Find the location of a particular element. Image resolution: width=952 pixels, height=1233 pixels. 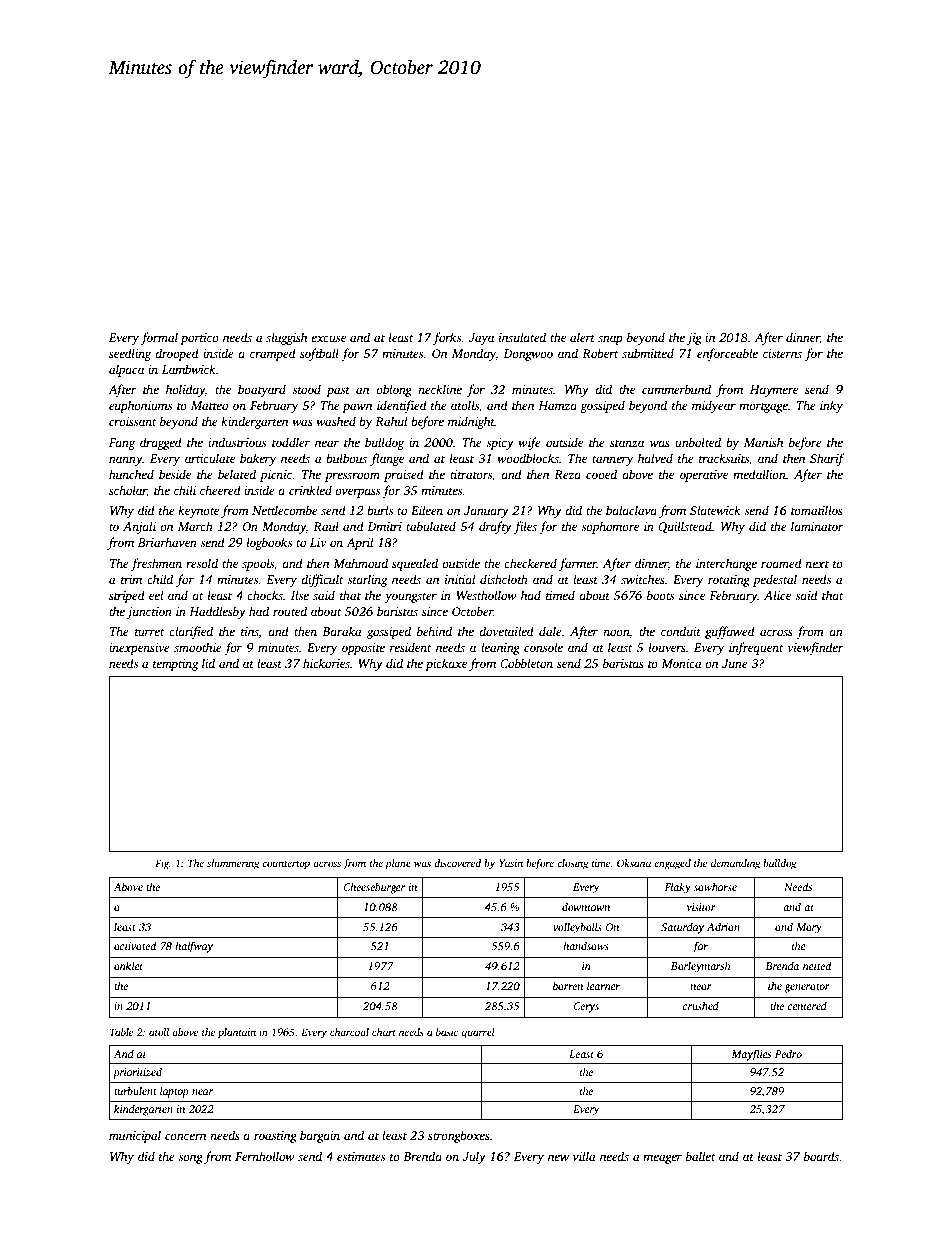

basic is located at coordinates (447, 1032).
